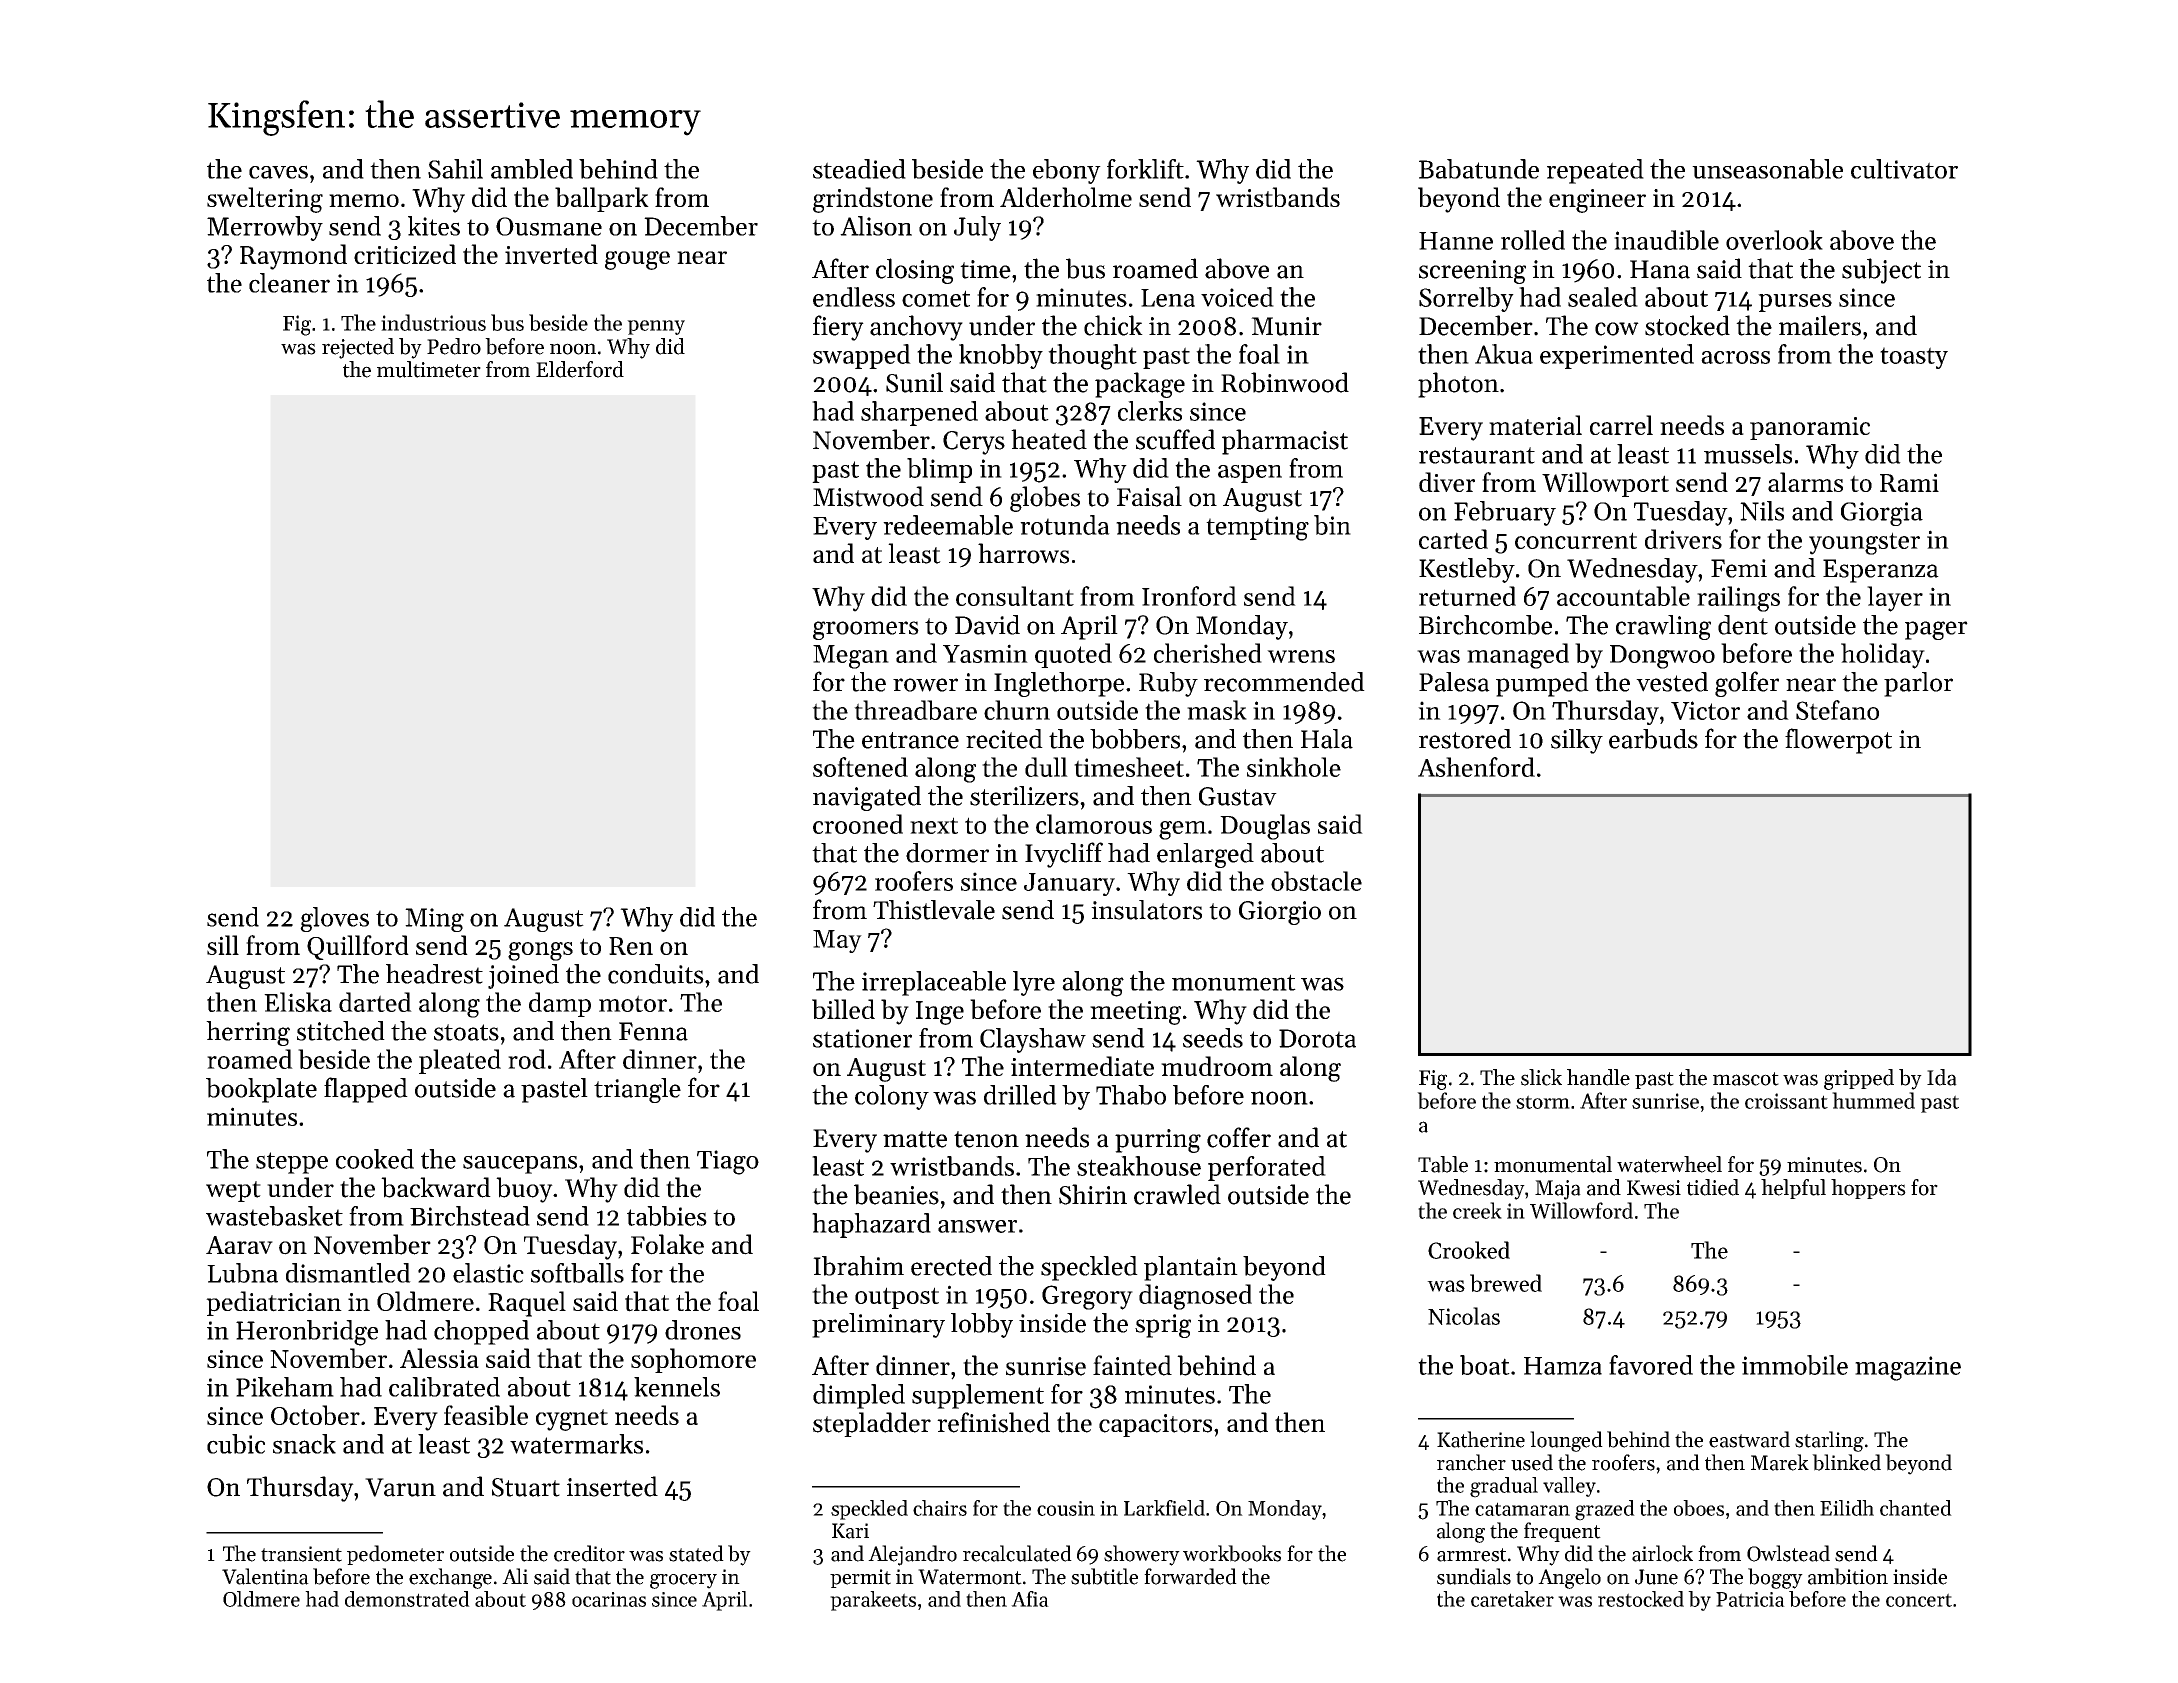  What do you see at coordinates (873, 200) in the page?
I see `grindstone` at bounding box center [873, 200].
